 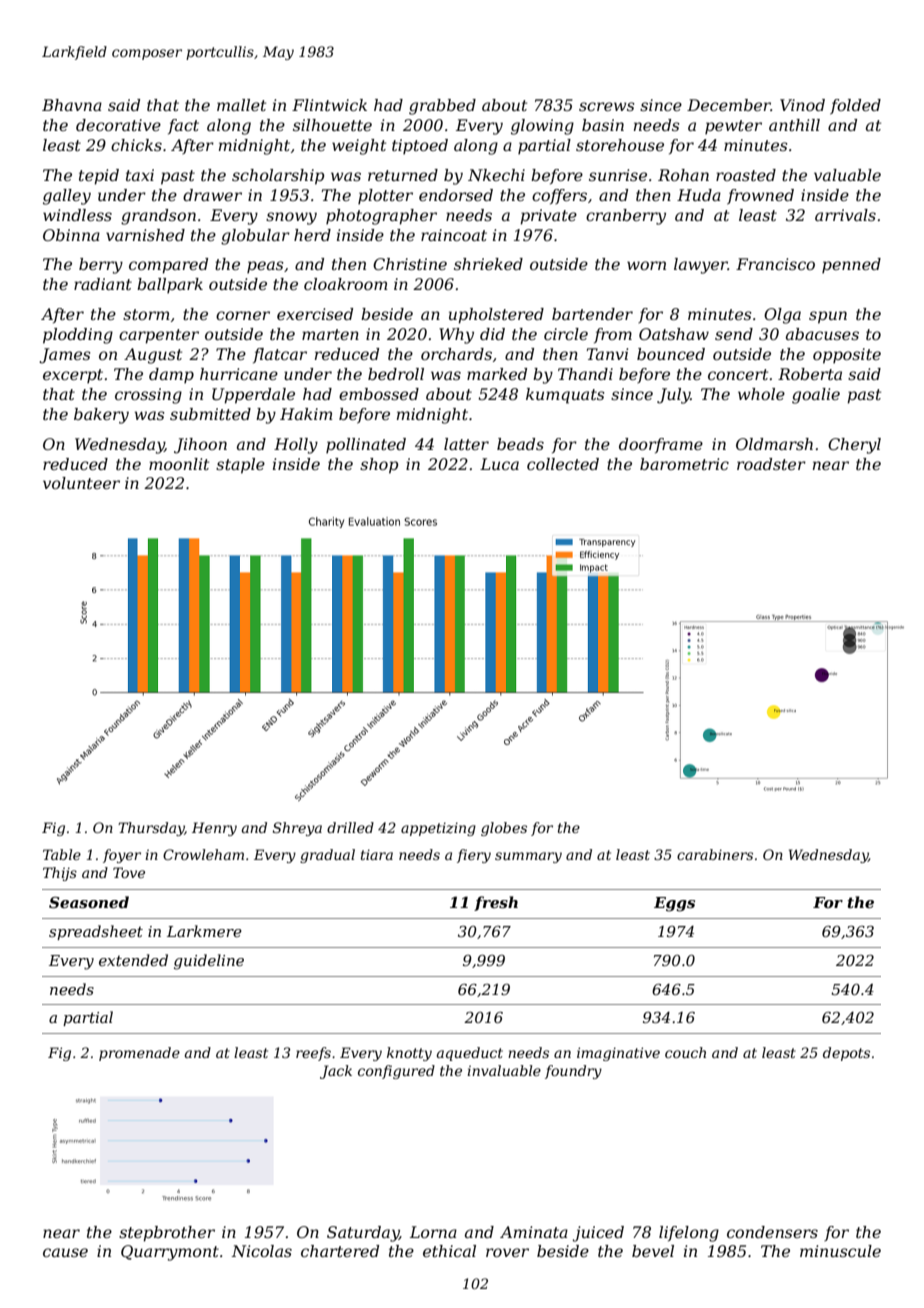 What do you see at coordinates (433, 1232) in the screenshot?
I see `Lorna` at bounding box center [433, 1232].
